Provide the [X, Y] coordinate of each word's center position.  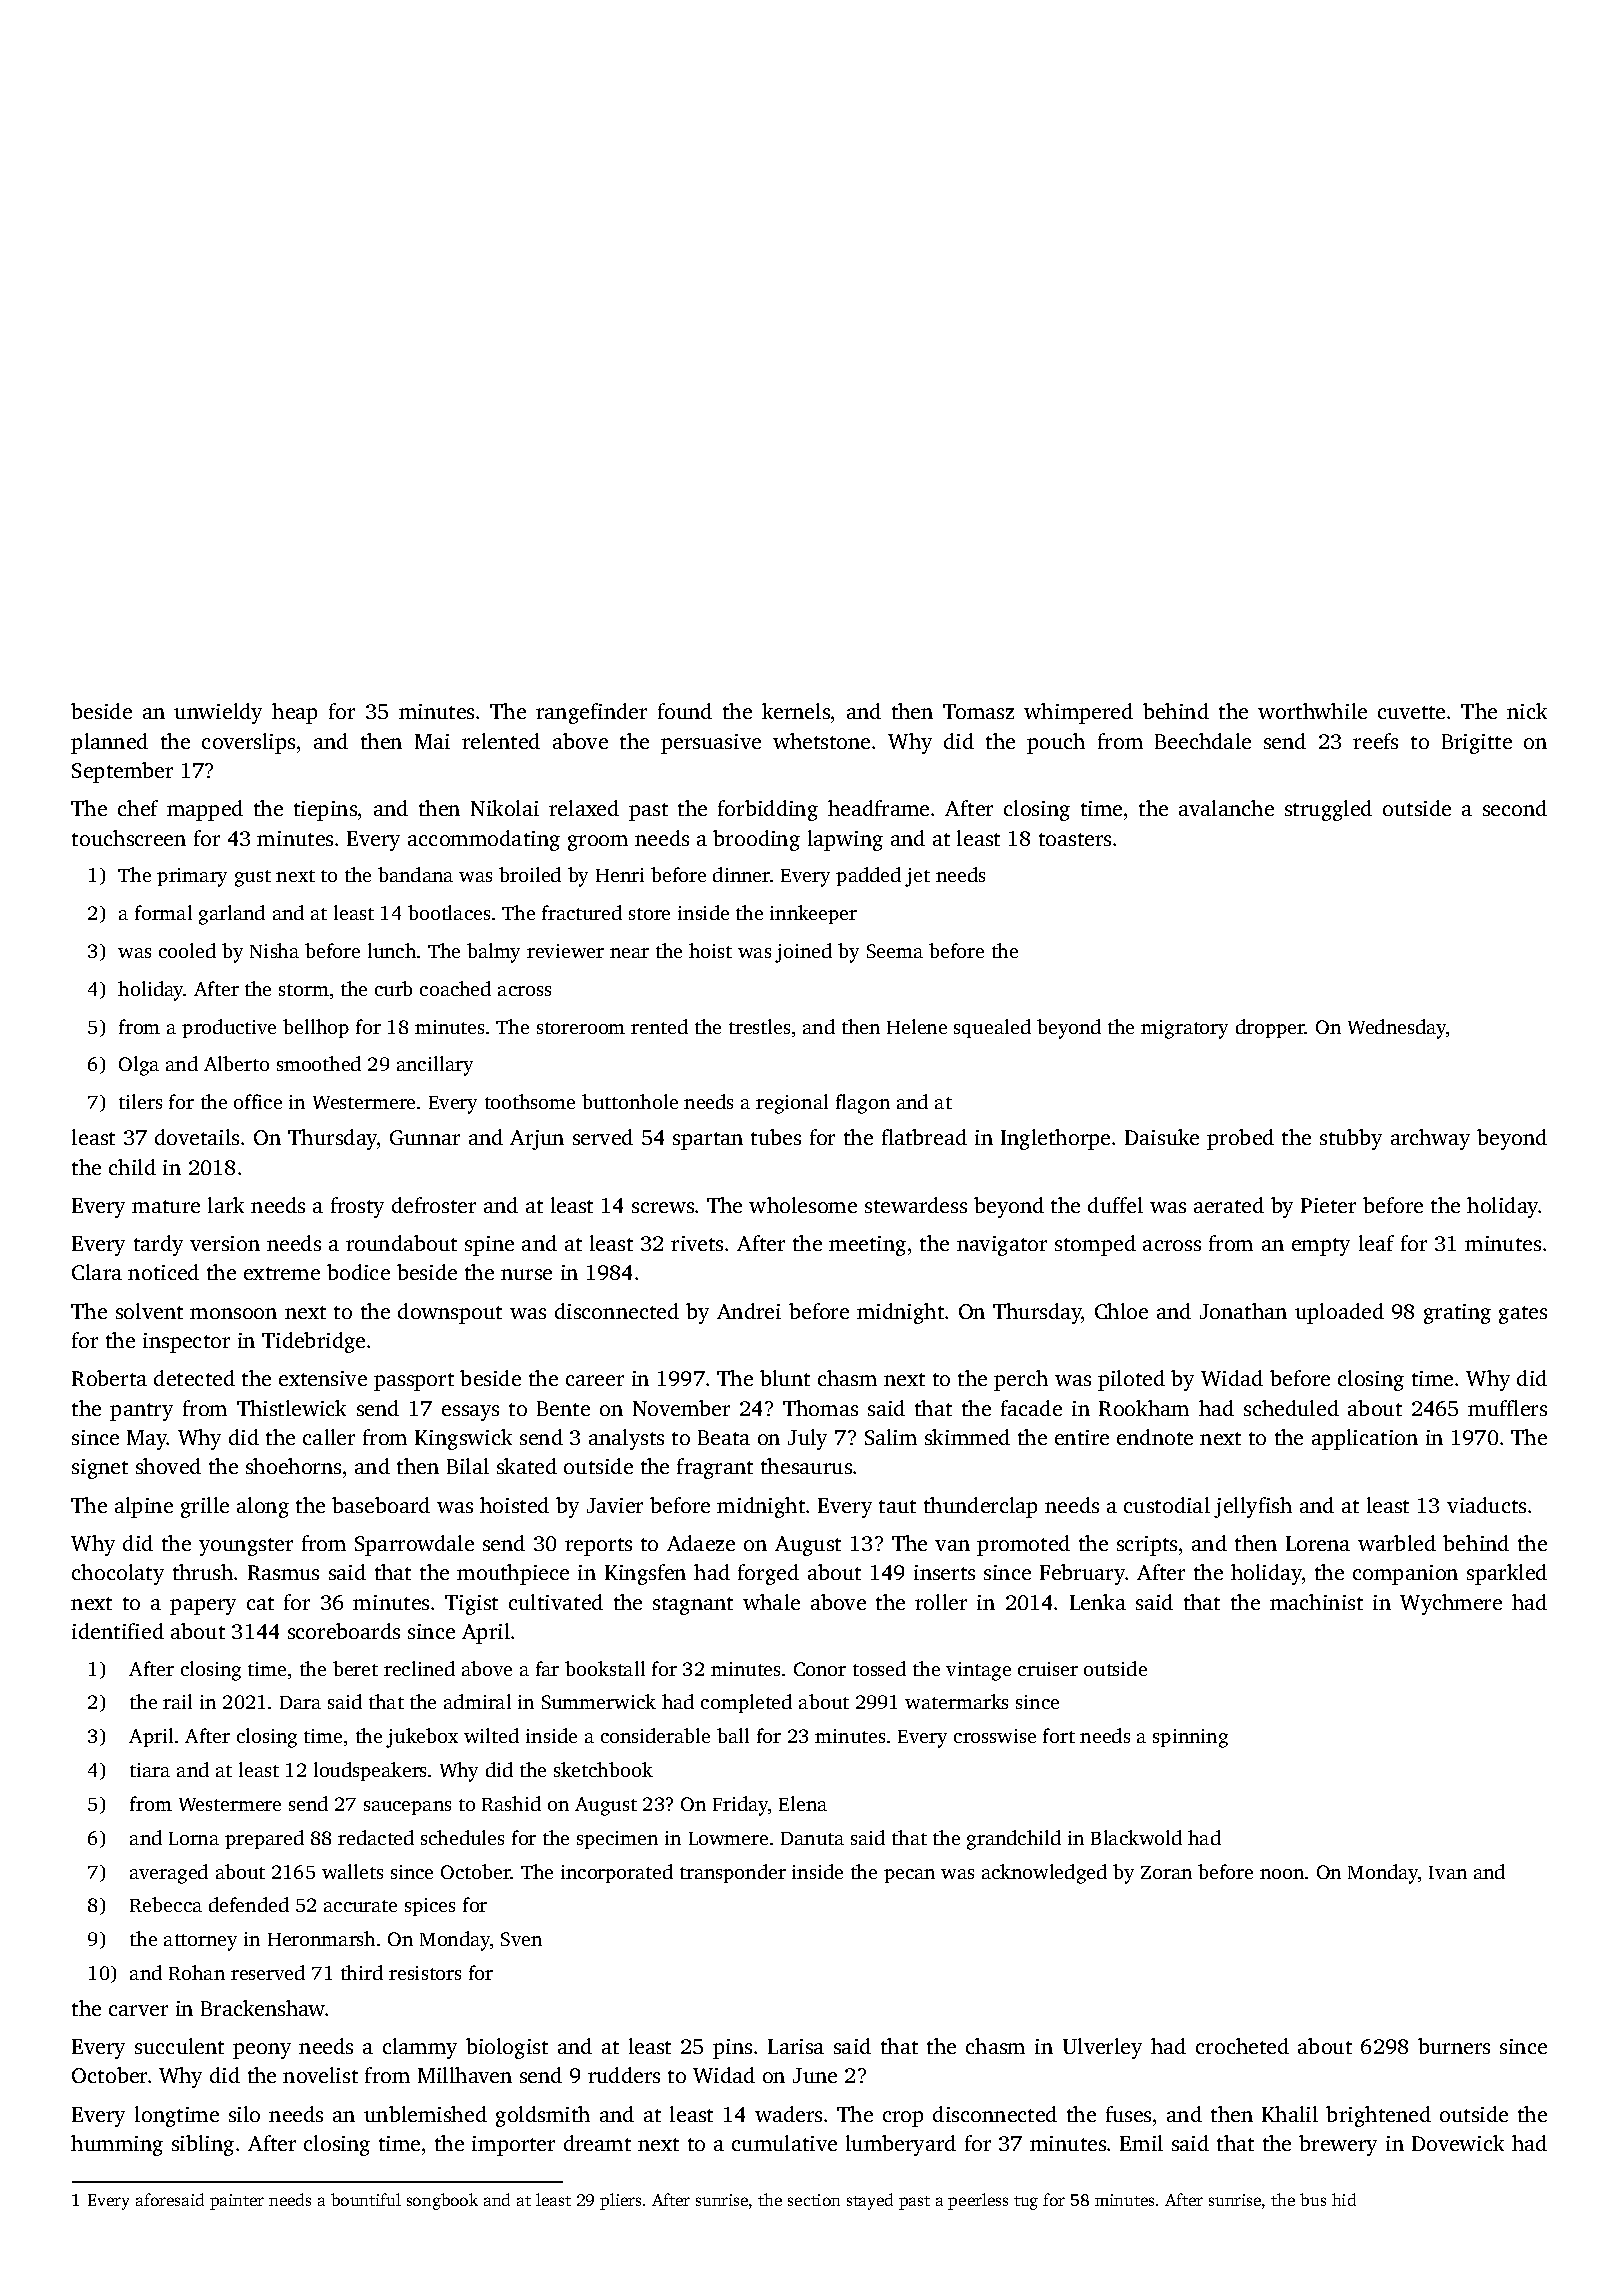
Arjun [537, 1140]
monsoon [233, 1313]
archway [1430, 1139]
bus [1313, 2199]
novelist [320, 2075]
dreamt [597, 2143]
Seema [895, 951]
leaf [1376, 1243]
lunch [392, 950]
